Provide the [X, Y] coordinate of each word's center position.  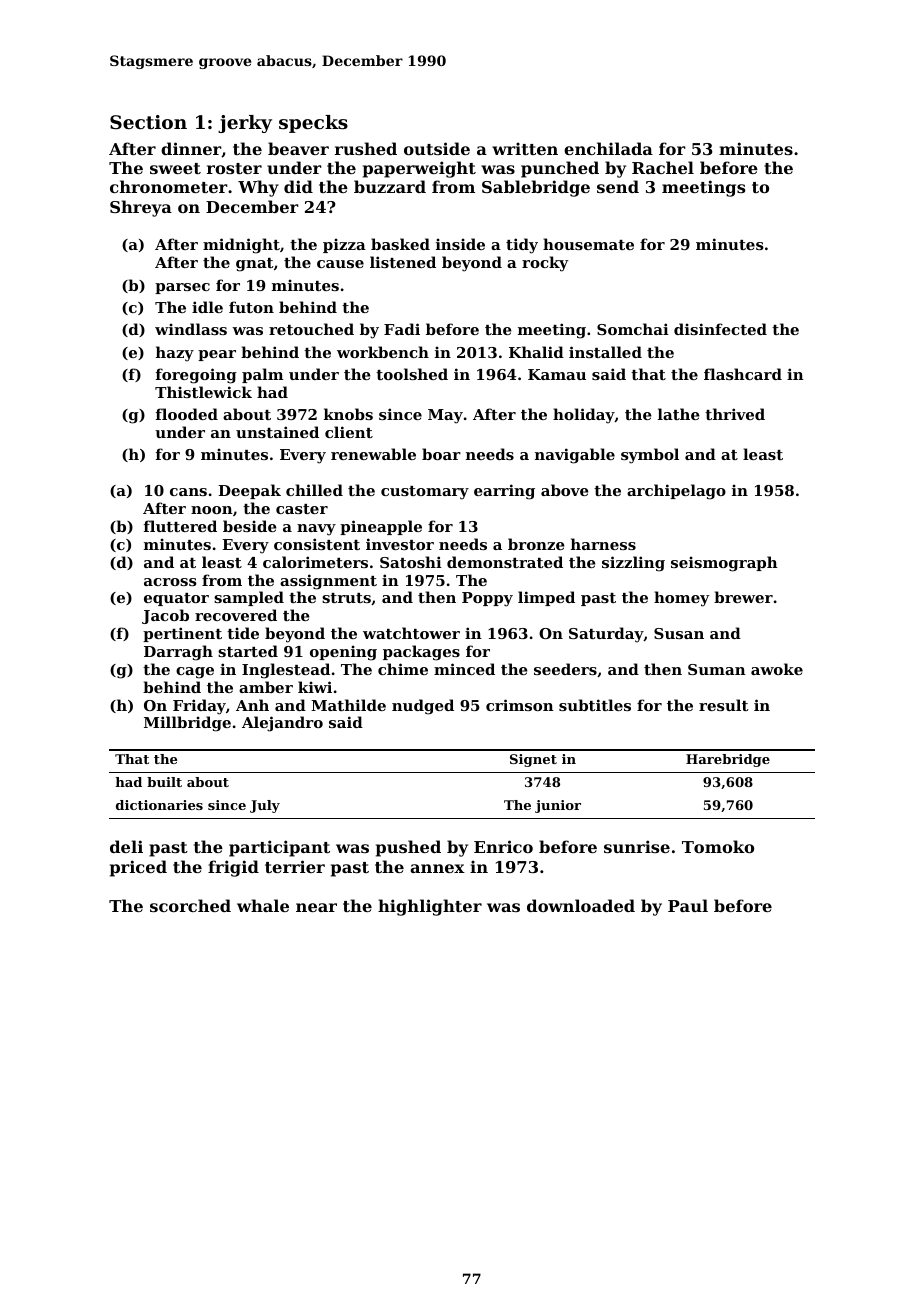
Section [148, 122]
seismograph [724, 564]
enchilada [608, 148]
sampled [249, 598]
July [265, 806]
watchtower [411, 633]
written [525, 148]
